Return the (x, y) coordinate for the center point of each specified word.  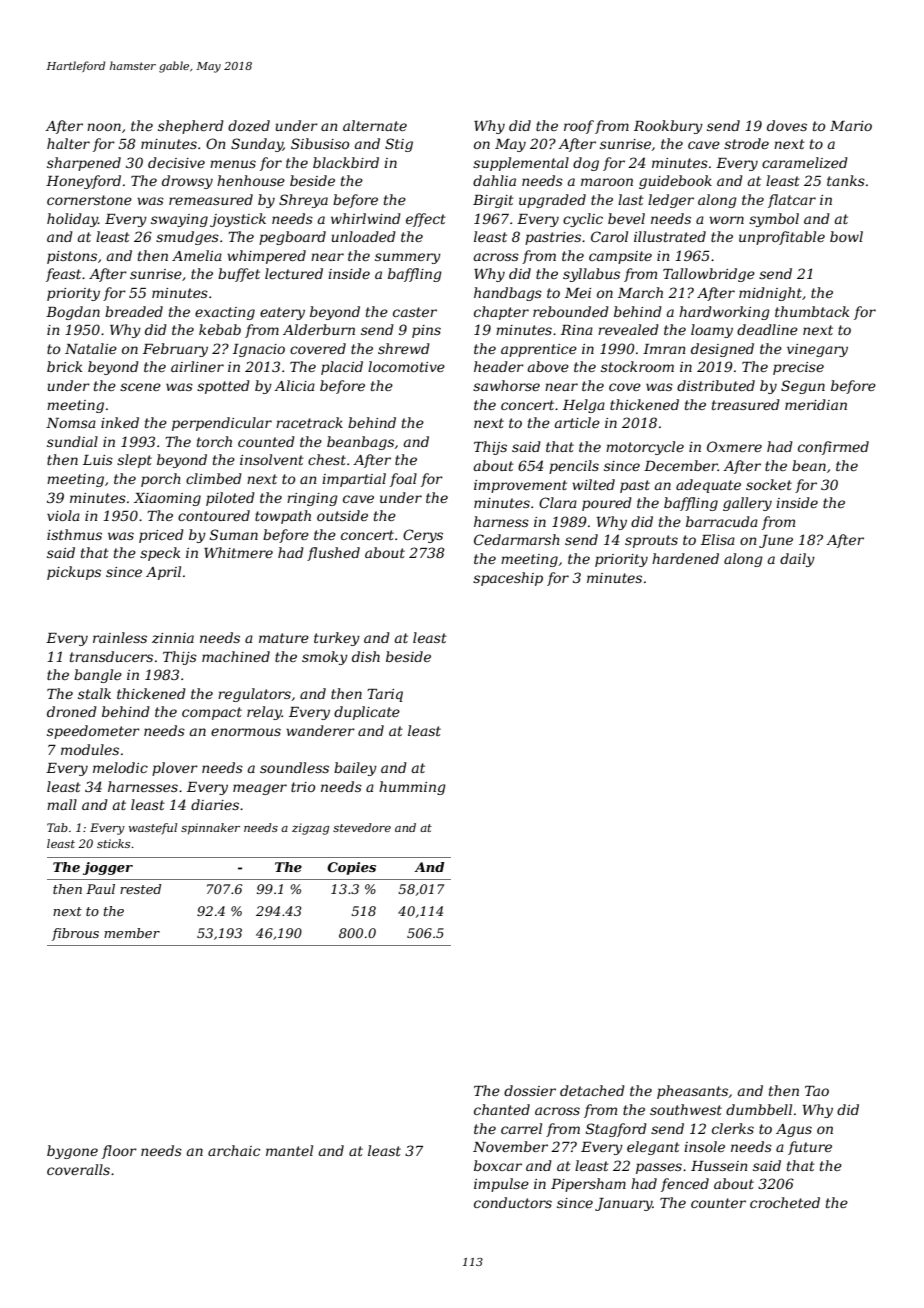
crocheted (785, 1202)
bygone (72, 1152)
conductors (513, 1202)
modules (90, 749)
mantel (289, 1150)
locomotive (406, 366)
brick (64, 366)
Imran (664, 349)
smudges (187, 238)
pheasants (692, 1092)
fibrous (75, 934)
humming (412, 788)
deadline (767, 329)
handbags (508, 294)
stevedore (362, 827)
